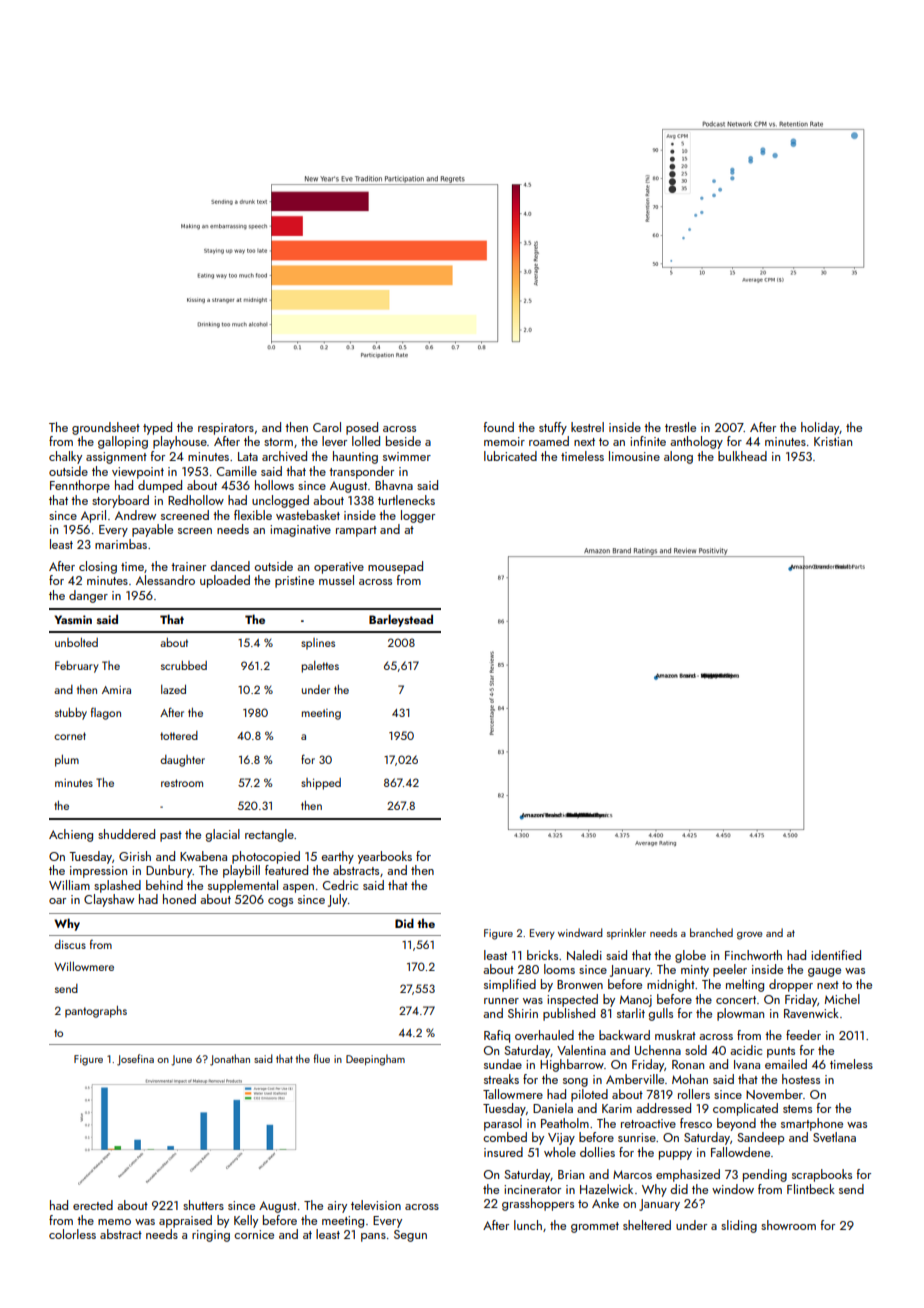 This image has width=924, height=1308. What do you see at coordinates (71, 714) in the image?
I see `stubby` at bounding box center [71, 714].
